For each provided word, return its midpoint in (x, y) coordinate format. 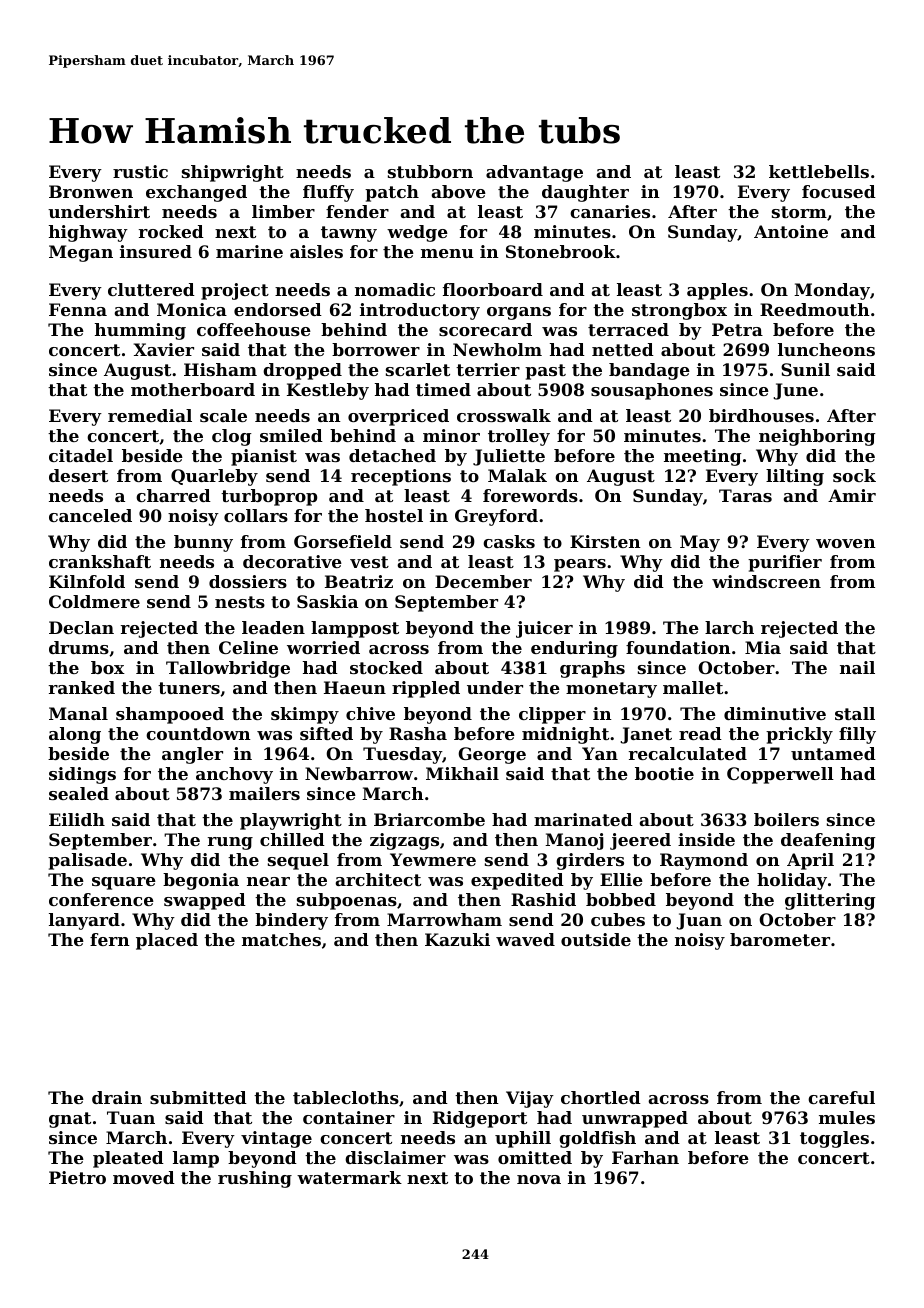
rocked (171, 231)
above (458, 191)
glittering (830, 901)
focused (839, 191)
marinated (583, 819)
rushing (255, 1179)
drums (79, 647)
